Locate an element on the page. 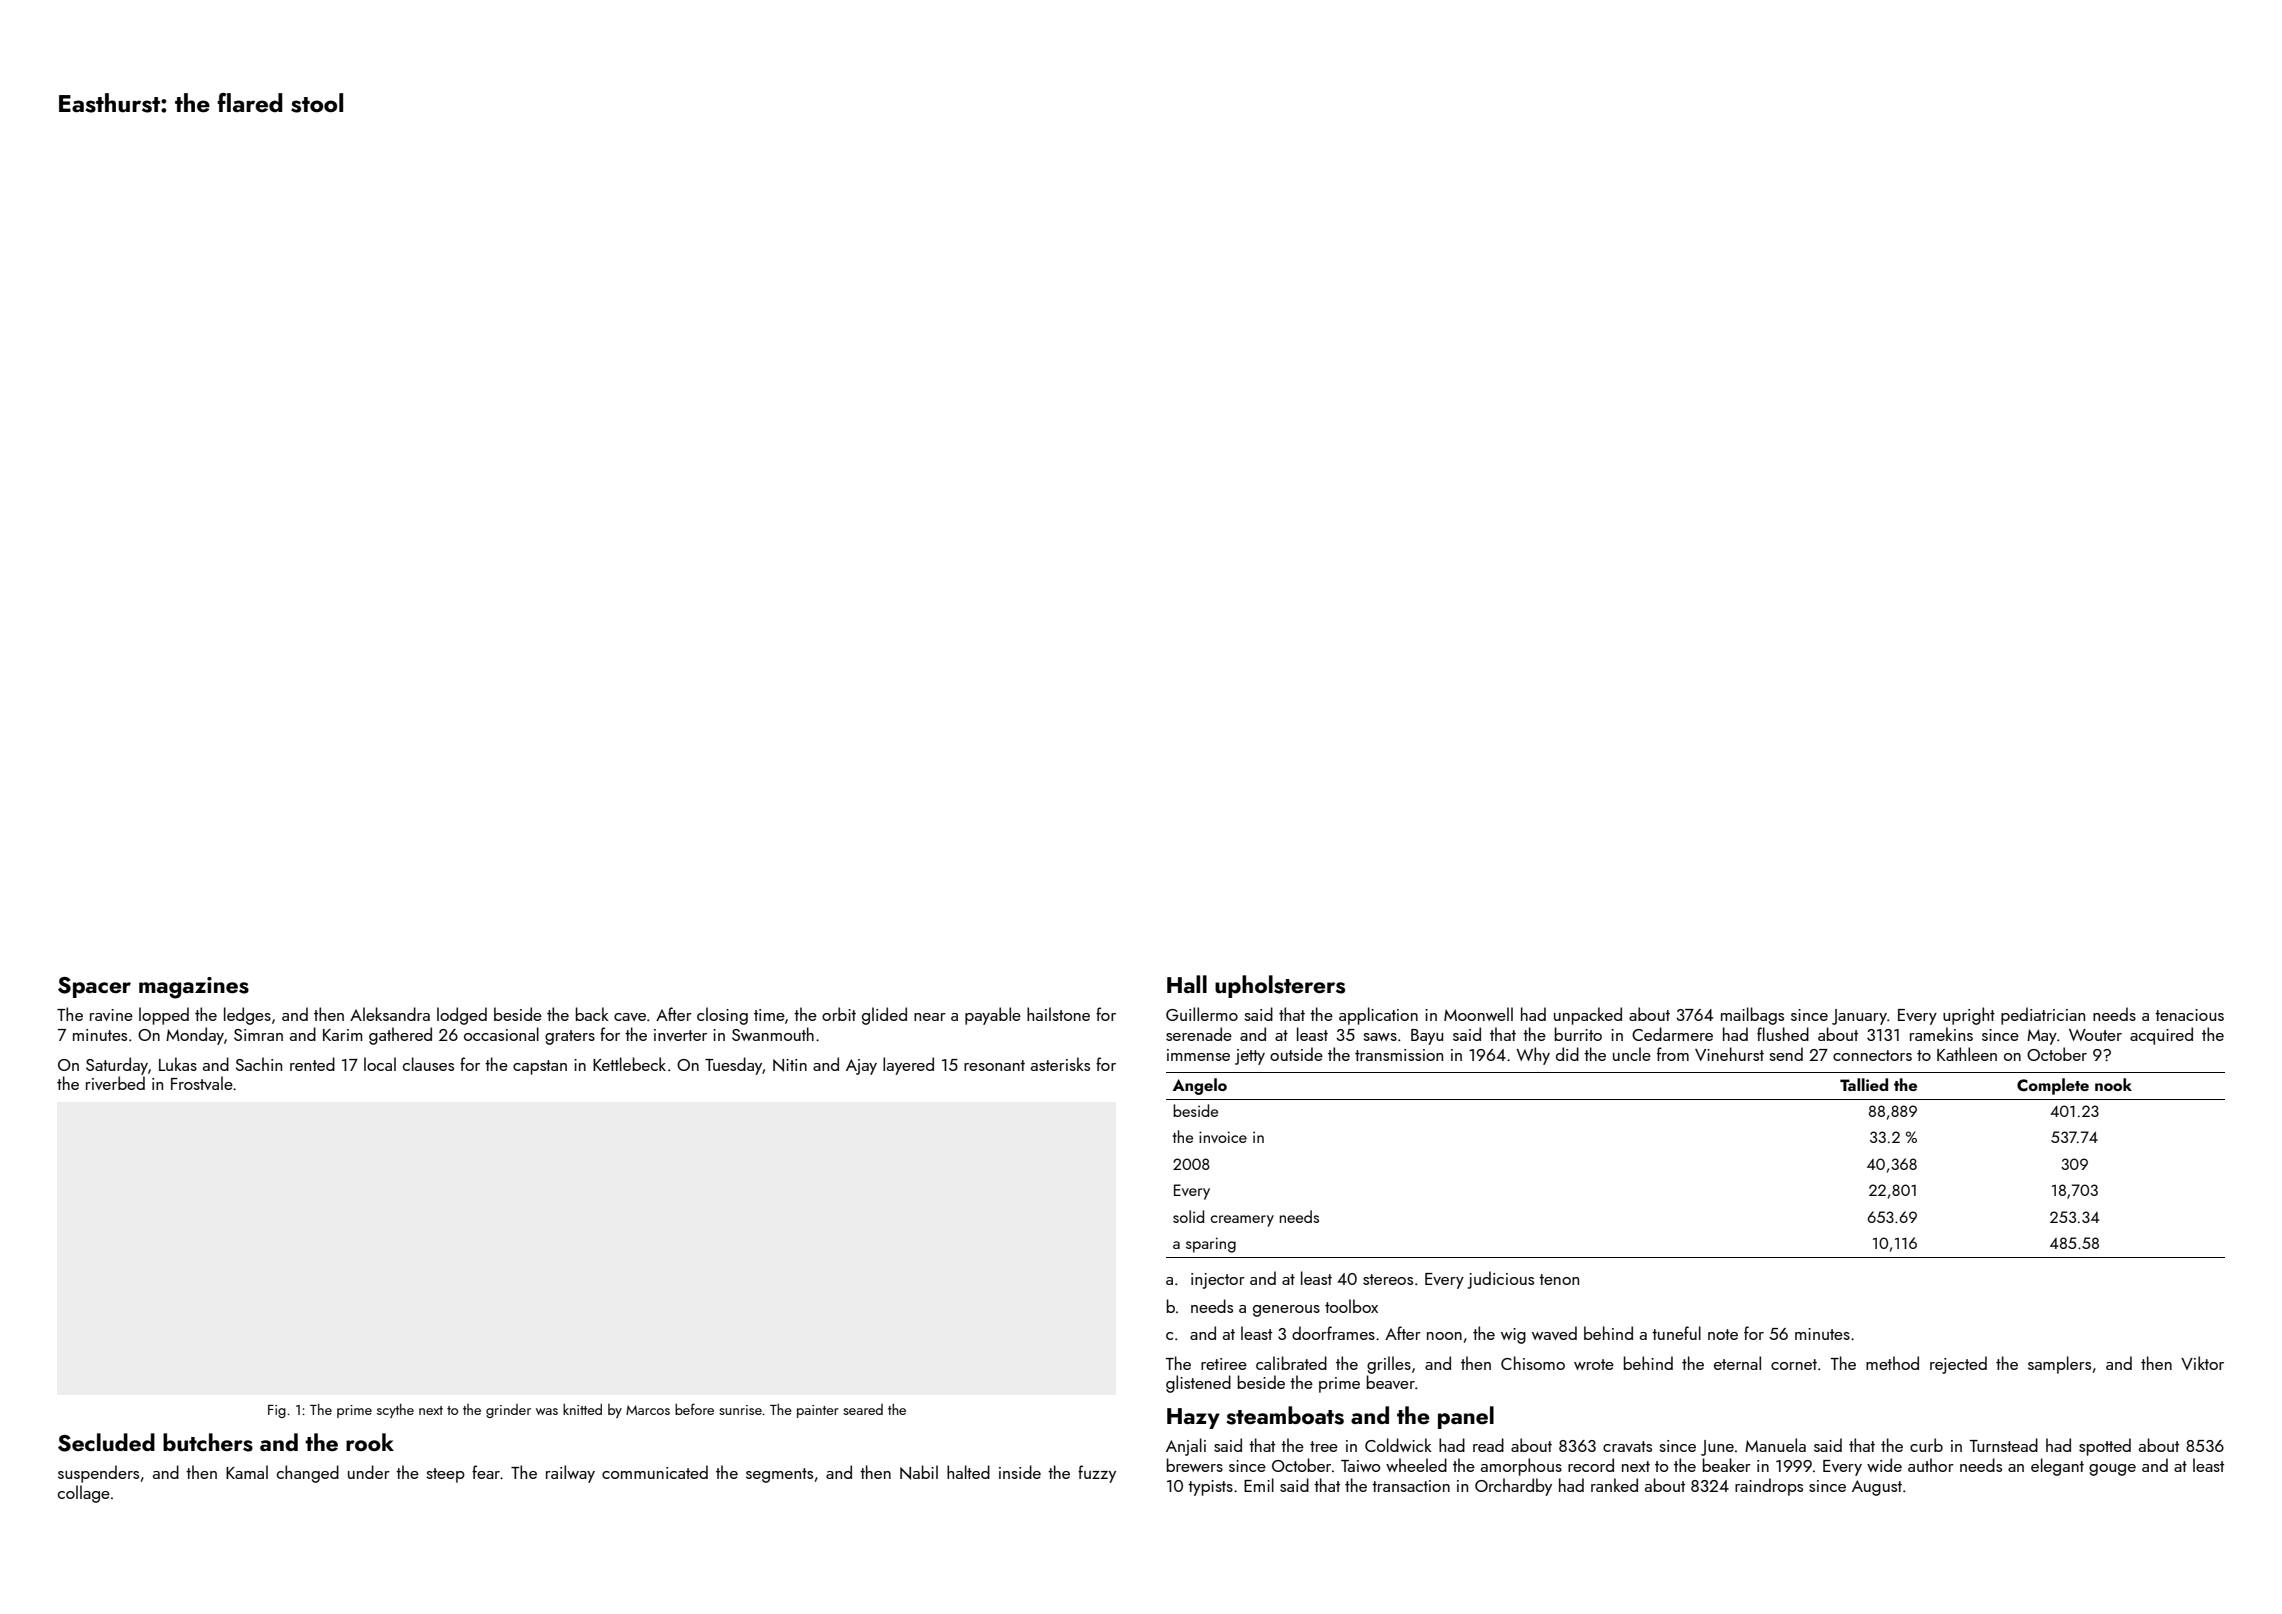 This page has width=2282, height=1614. creamery is located at coordinates (1242, 1221).
